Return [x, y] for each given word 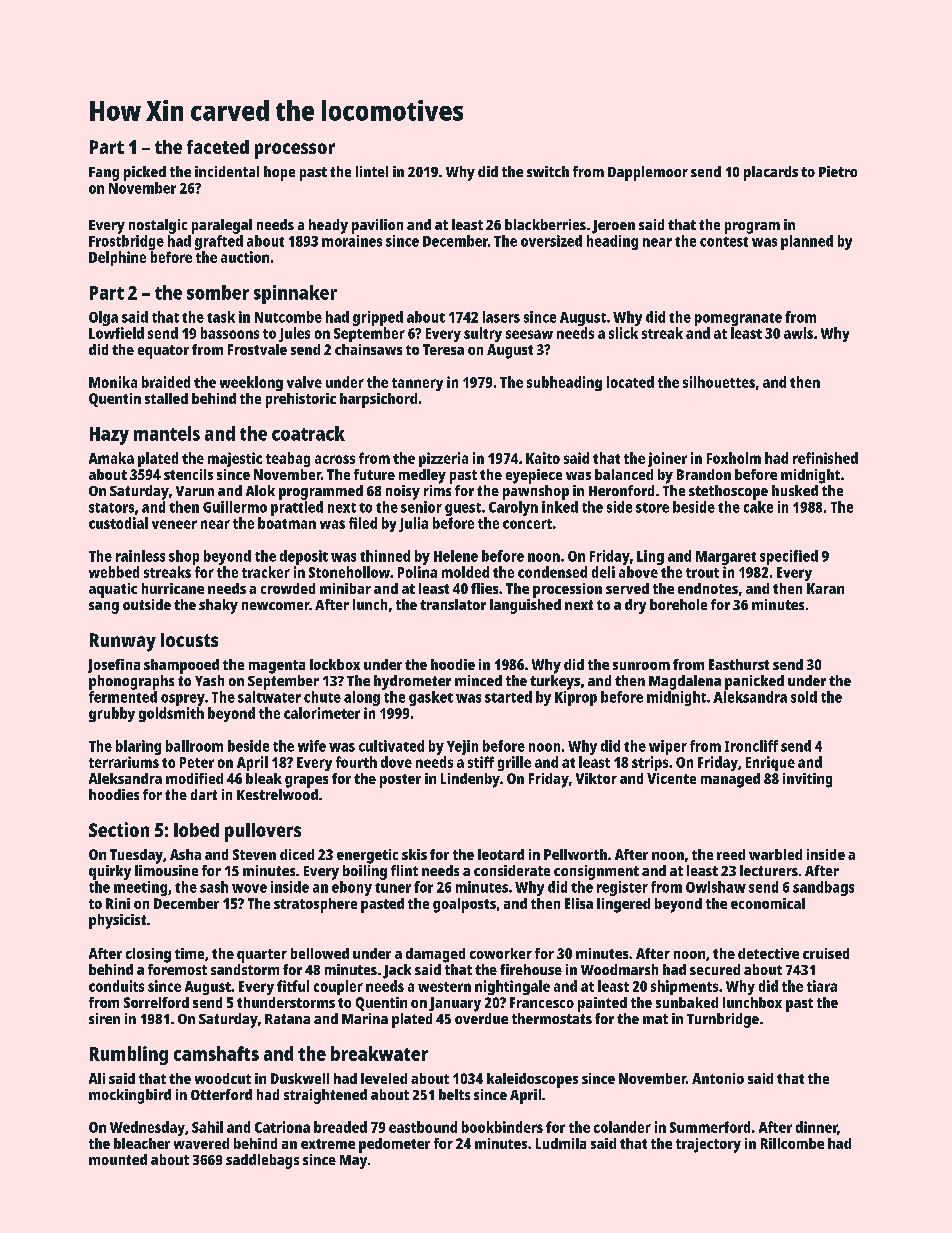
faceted [218, 147]
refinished [825, 458]
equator [163, 352]
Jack [397, 971]
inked [560, 507]
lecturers [769, 870]
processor [295, 151]
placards [771, 173]
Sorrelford [156, 1002]
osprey [183, 700]
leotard [501, 854]
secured [715, 969]
